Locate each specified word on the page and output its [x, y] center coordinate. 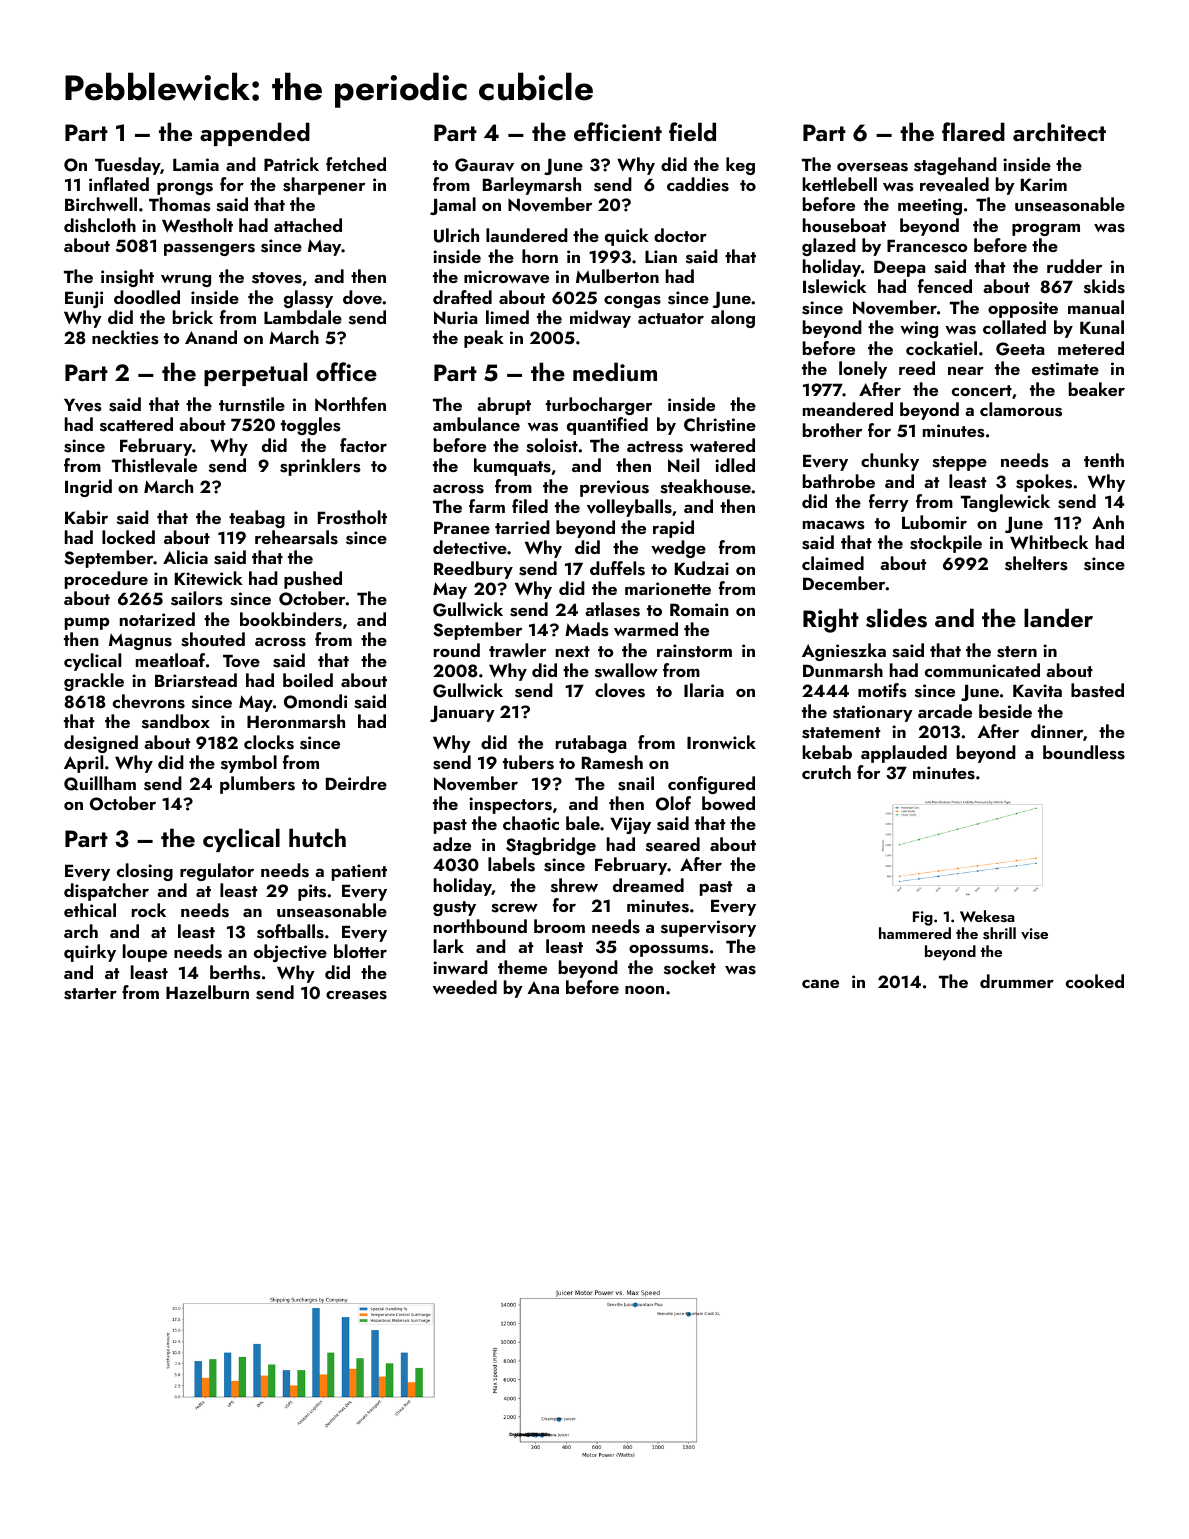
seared [673, 844]
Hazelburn [207, 992]
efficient [618, 131]
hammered [915, 933]
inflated [119, 184]
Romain [699, 609]
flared [973, 131]
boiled [308, 680]
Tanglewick [1005, 503]
